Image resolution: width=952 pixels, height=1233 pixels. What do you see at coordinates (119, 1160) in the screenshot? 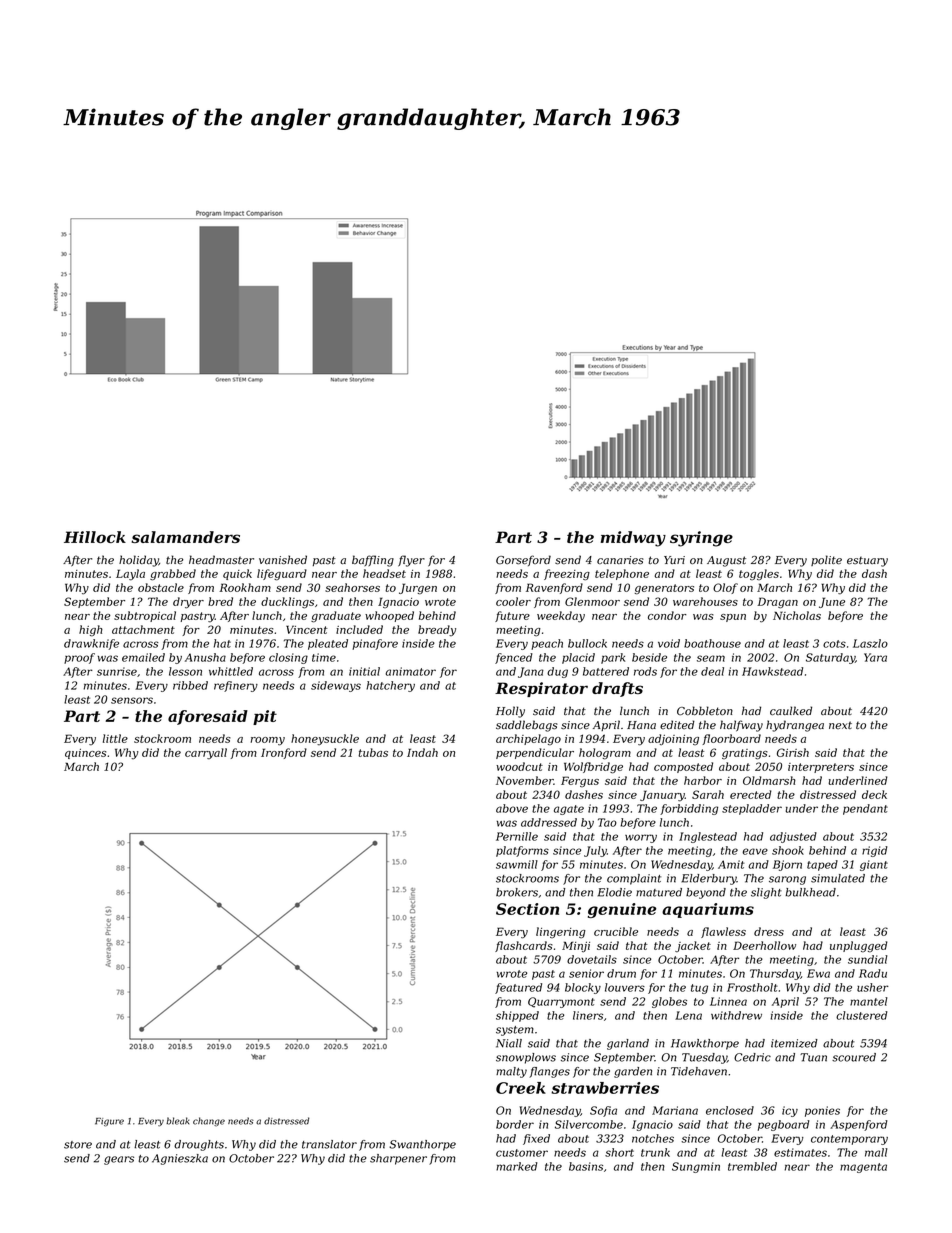
I see `gears` at bounding box center [119, 1160].
